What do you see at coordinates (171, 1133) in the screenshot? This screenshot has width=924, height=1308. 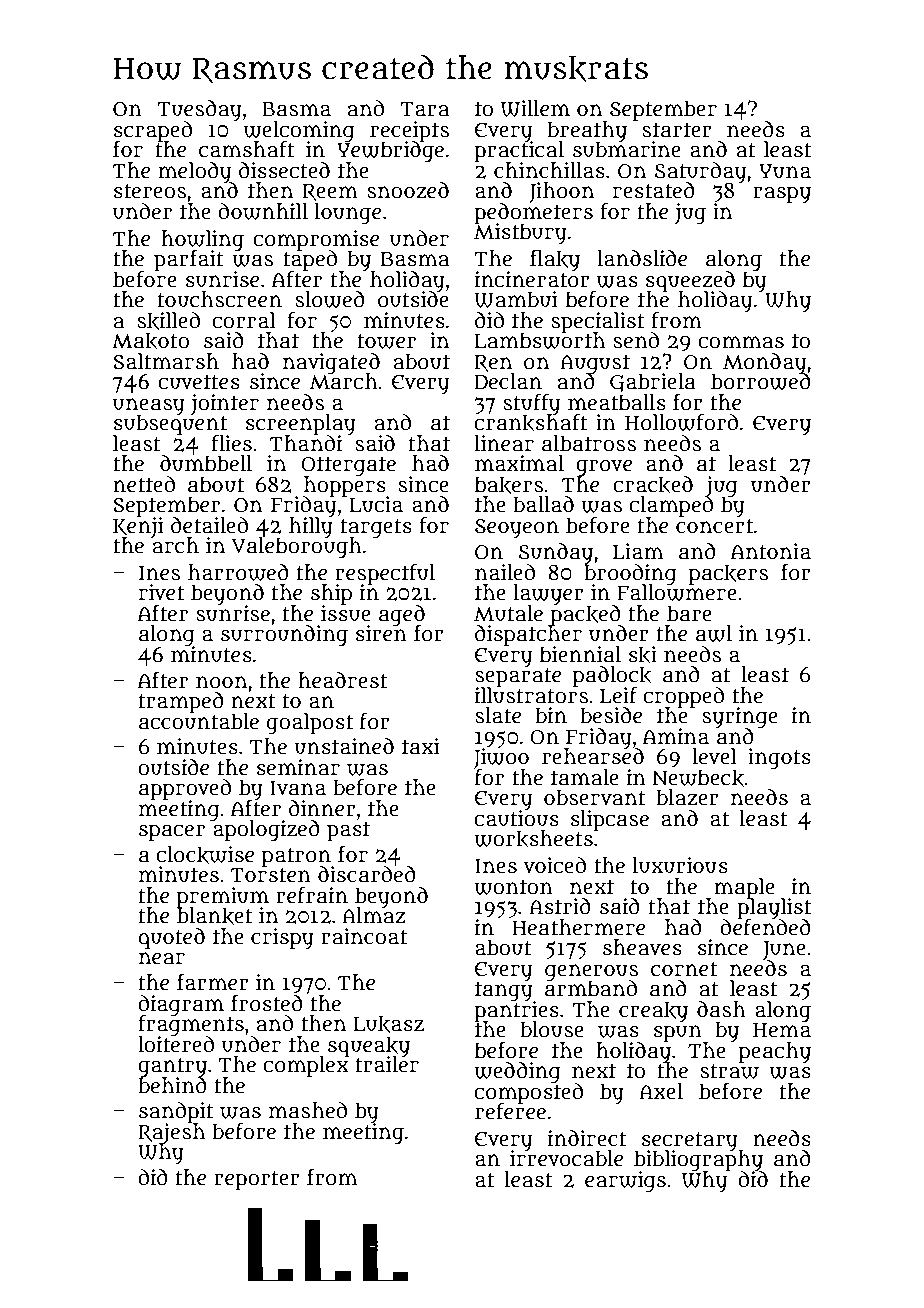 I see `Rajesh` at bounding box center [171, 1133].
